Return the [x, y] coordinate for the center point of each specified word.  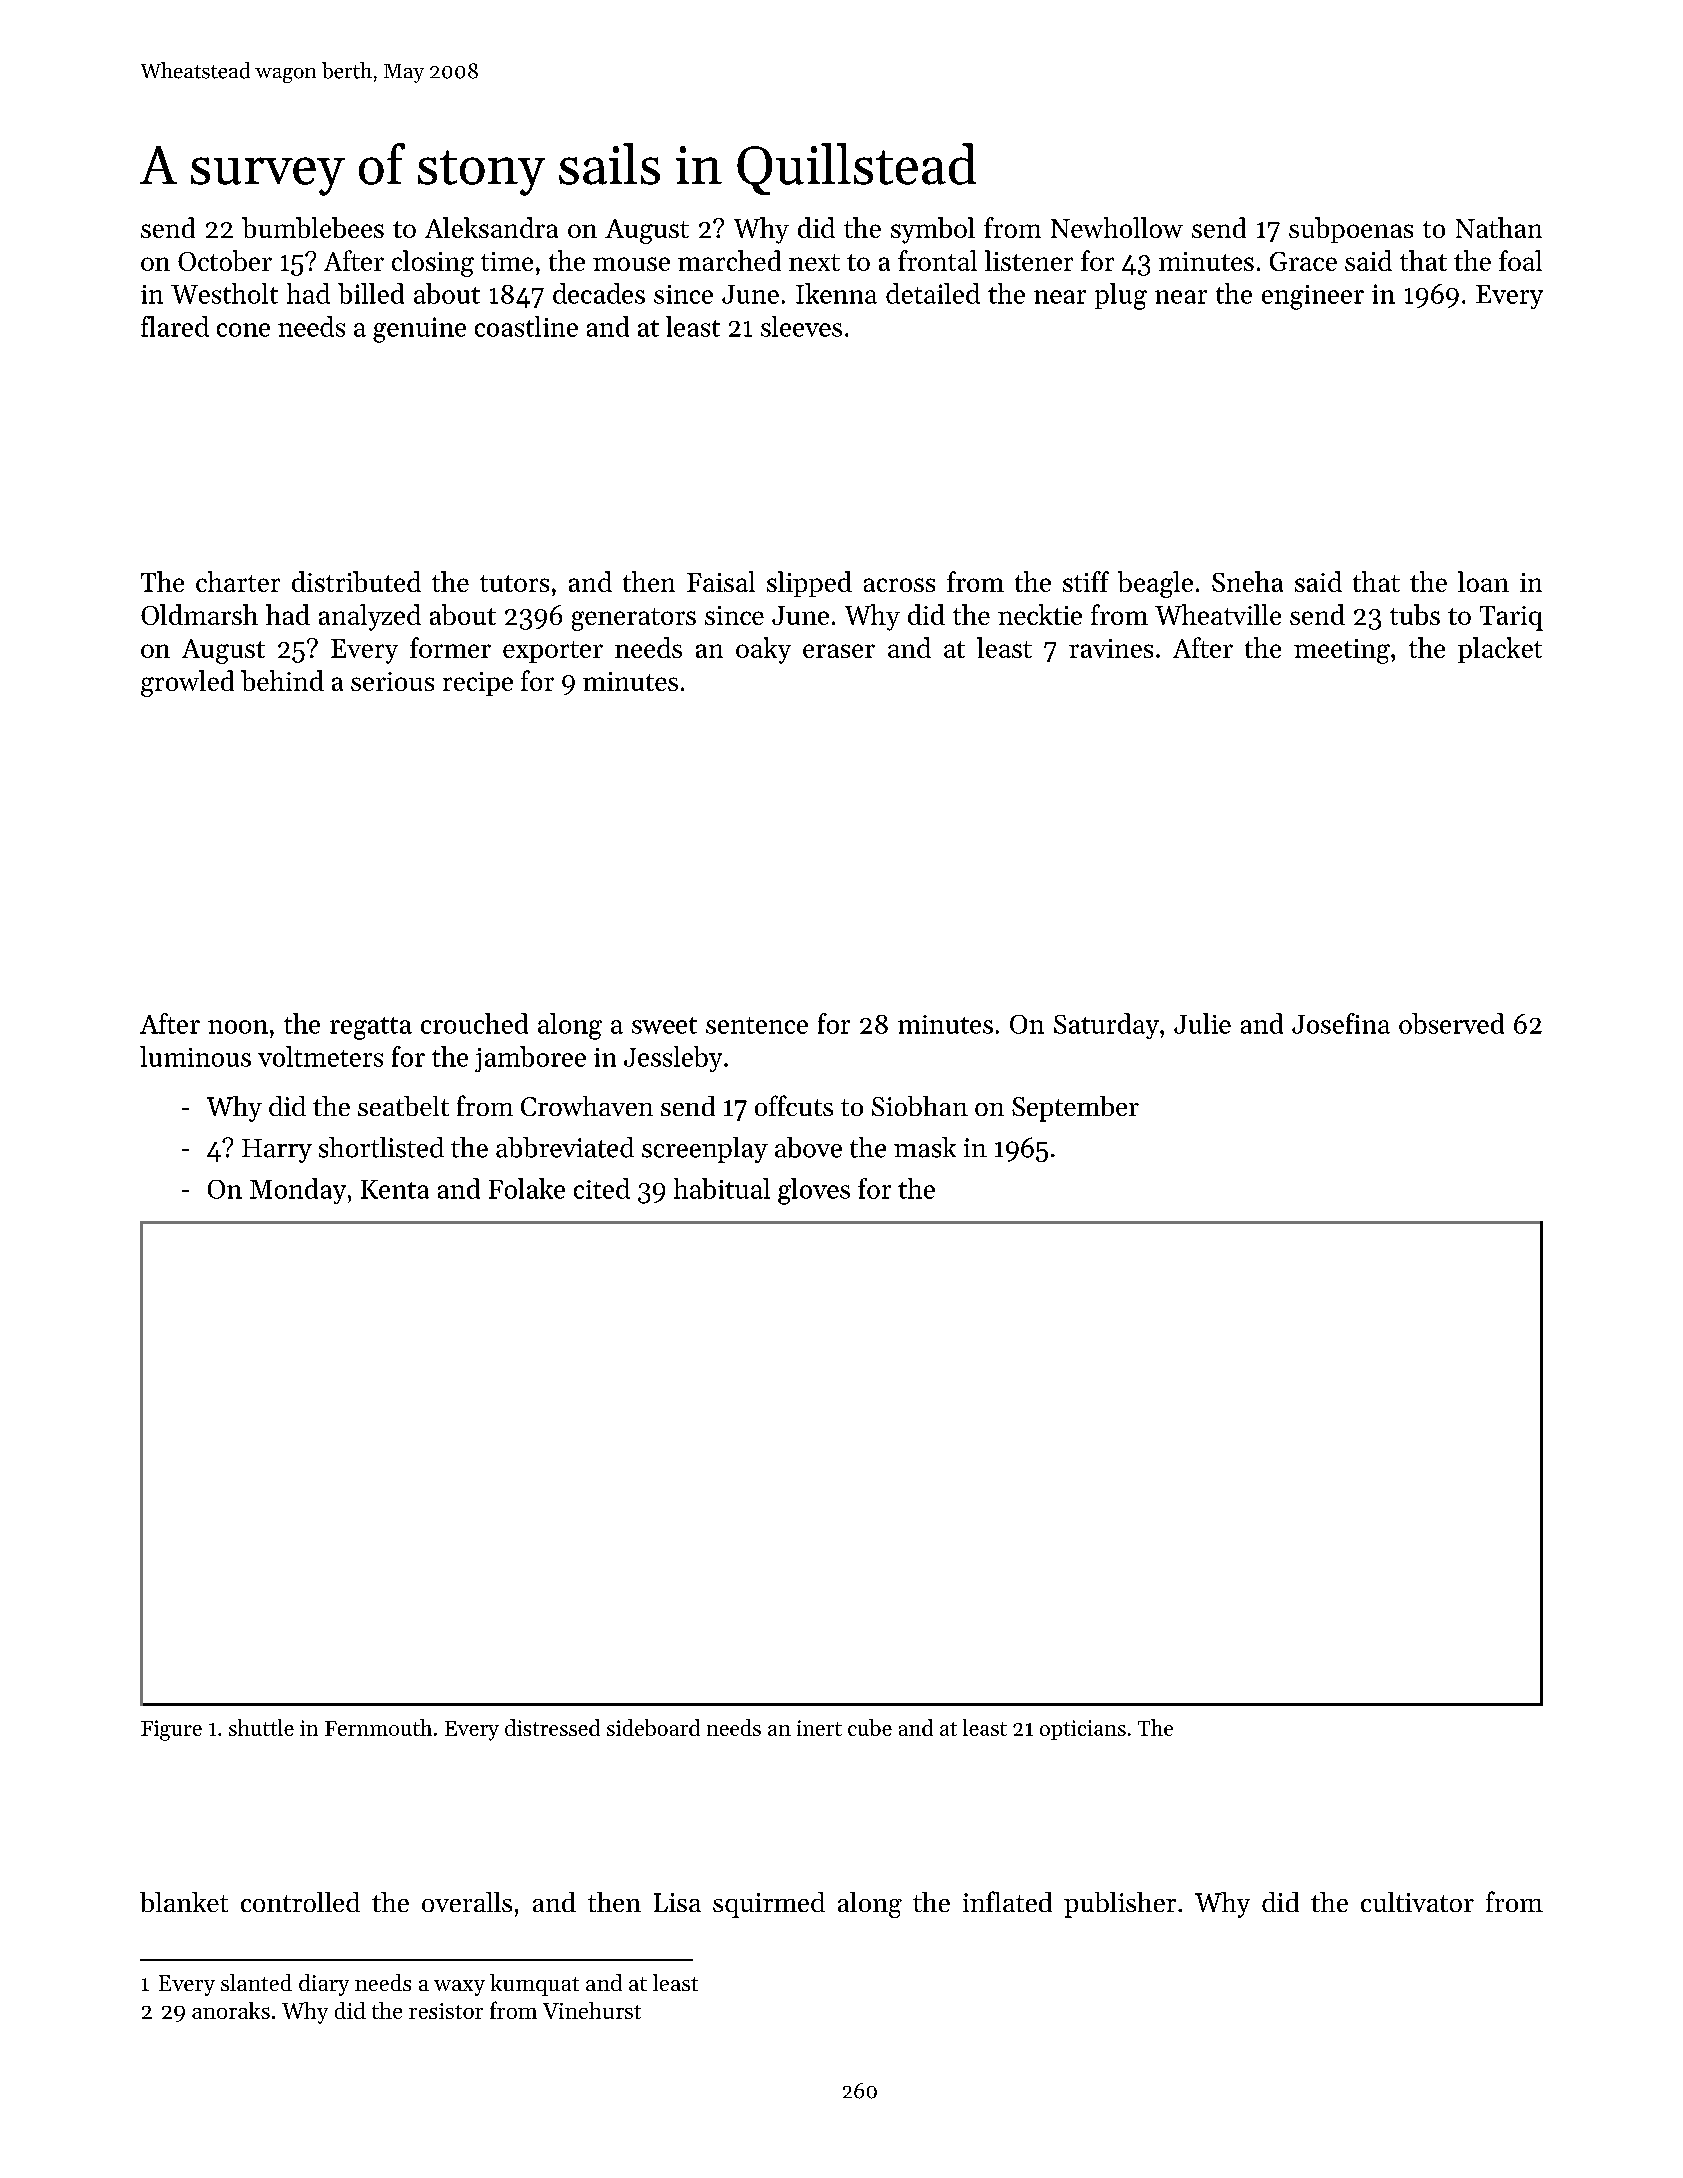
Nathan [1499, 227]
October [225, 260]
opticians [1083, 1730]
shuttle [261, 1727]
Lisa [677, 1902]
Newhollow [1117, 227]
